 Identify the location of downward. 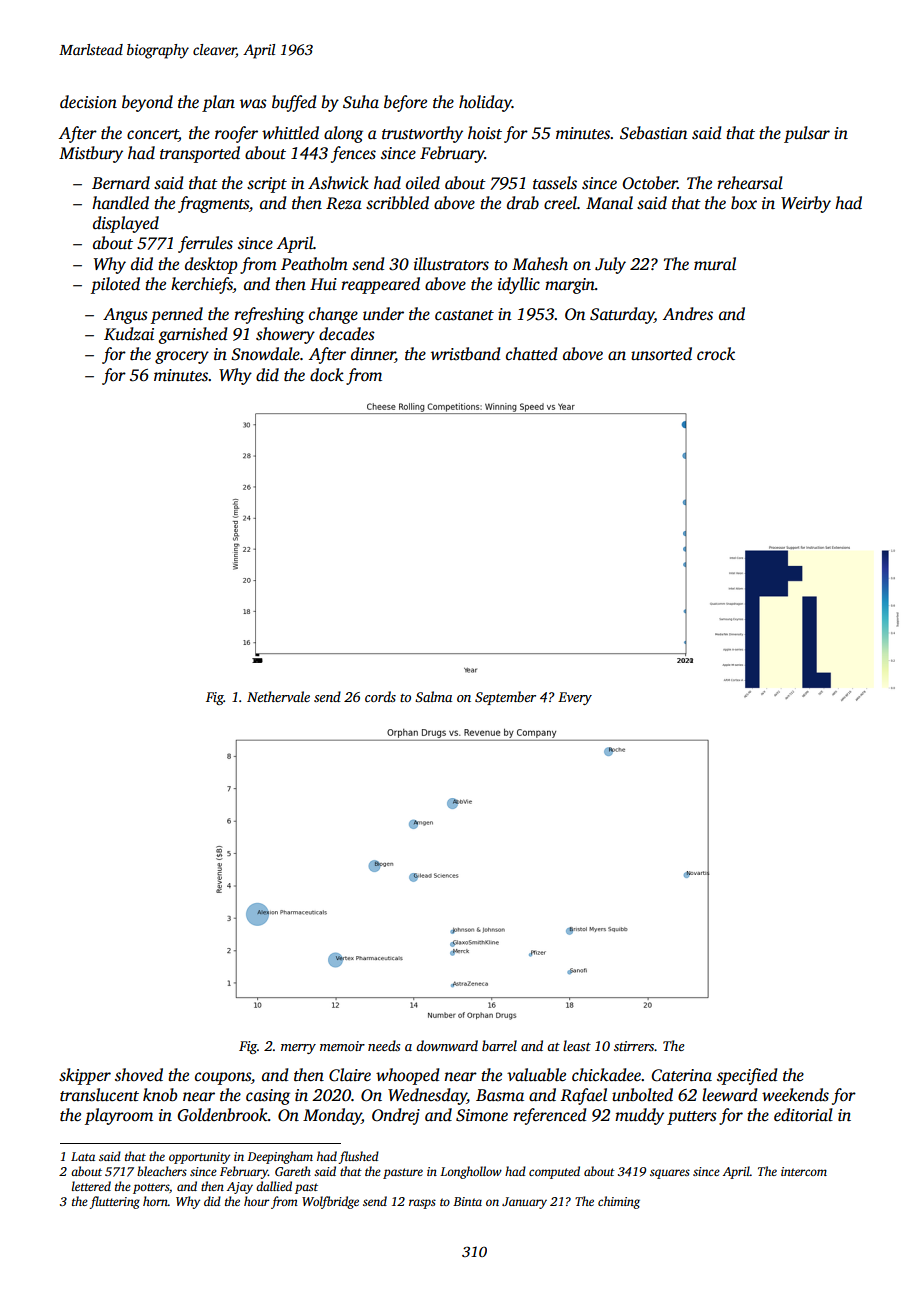
(447, 1045).
